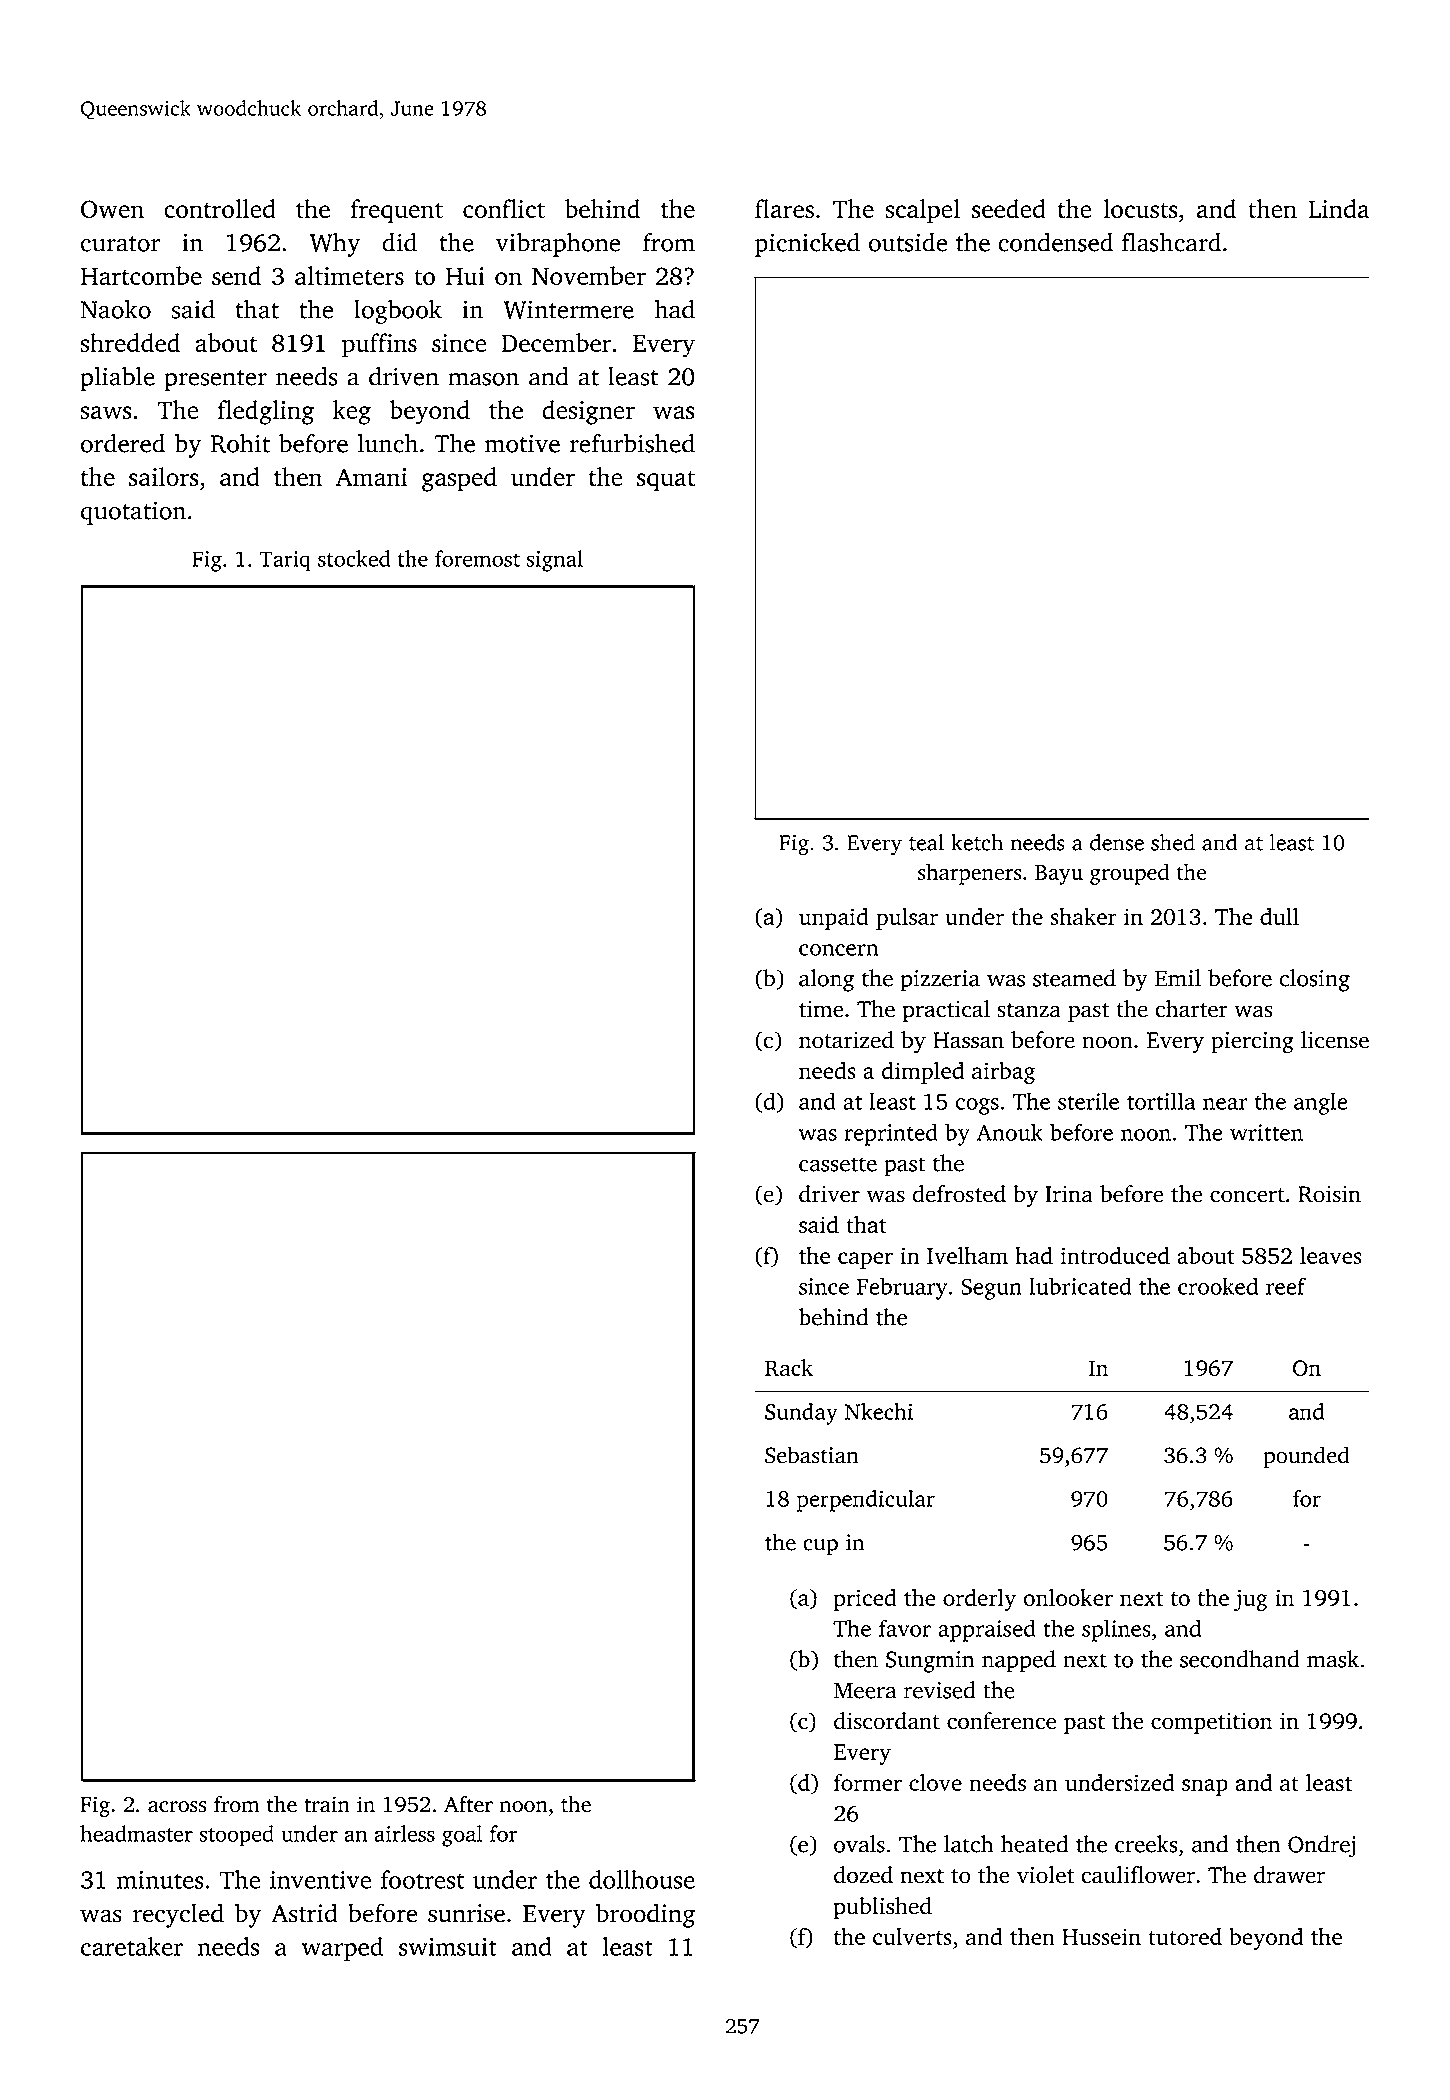 This screenshot has width=1450, height=2100. Describe the element at coordinates (133, 513) in the screenshot. I see `quotation` at that location.
